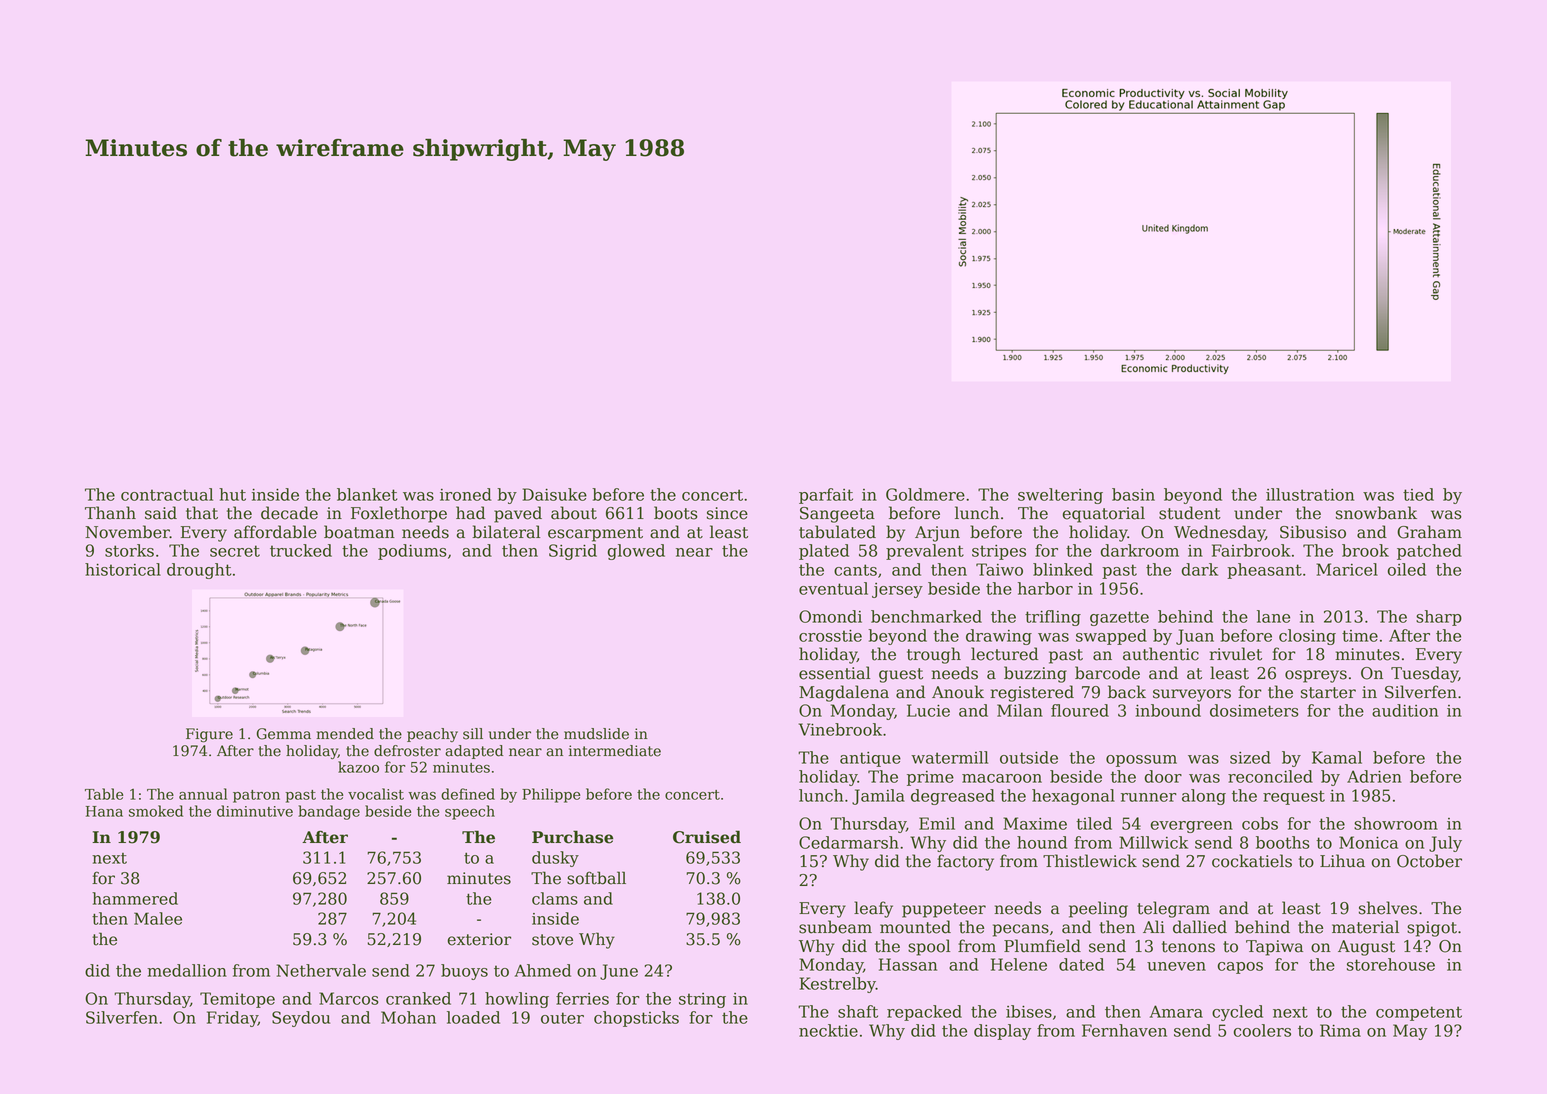 This screenshot has height=1094, width=1547. What do you see at coordinates (707, 837) in the screenshot?
I see `Cruised` at bounding box center [707, 837].
